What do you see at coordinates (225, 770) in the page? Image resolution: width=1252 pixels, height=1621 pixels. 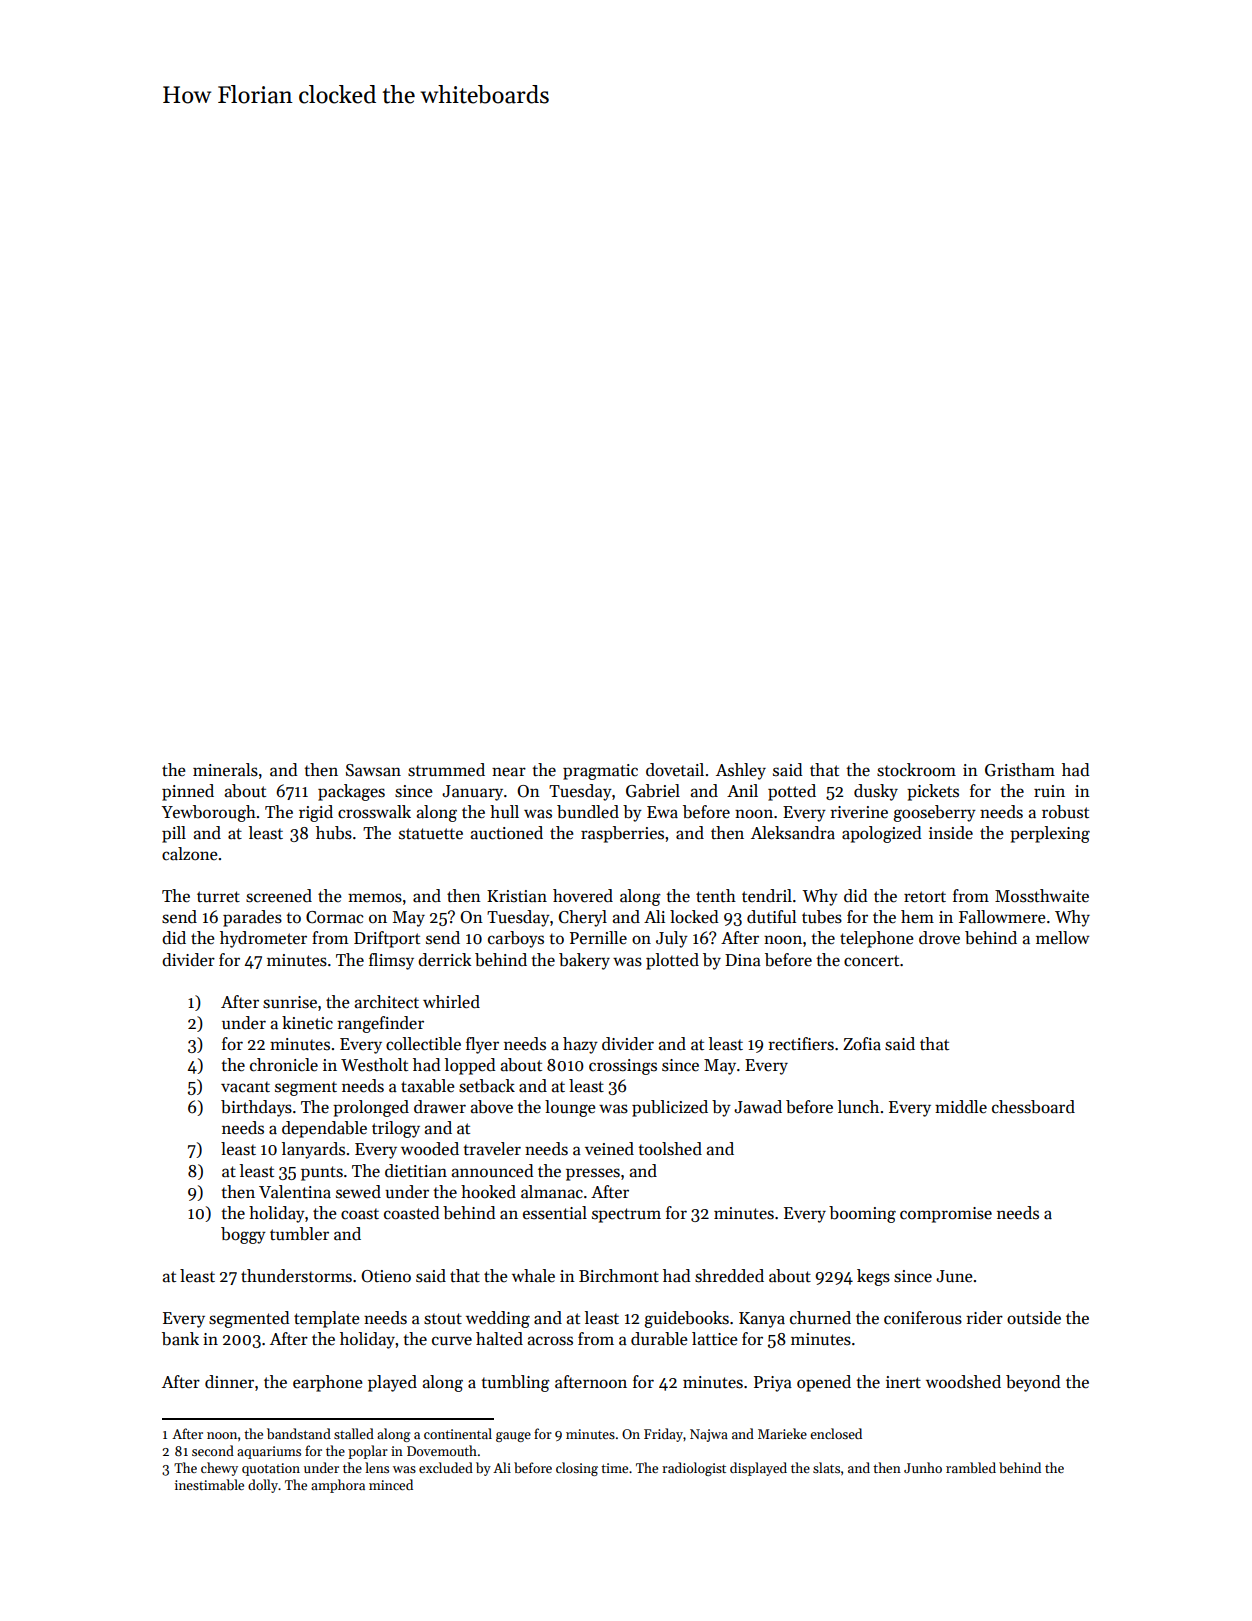 I see `minerals` at bounding box center [225, 770].
